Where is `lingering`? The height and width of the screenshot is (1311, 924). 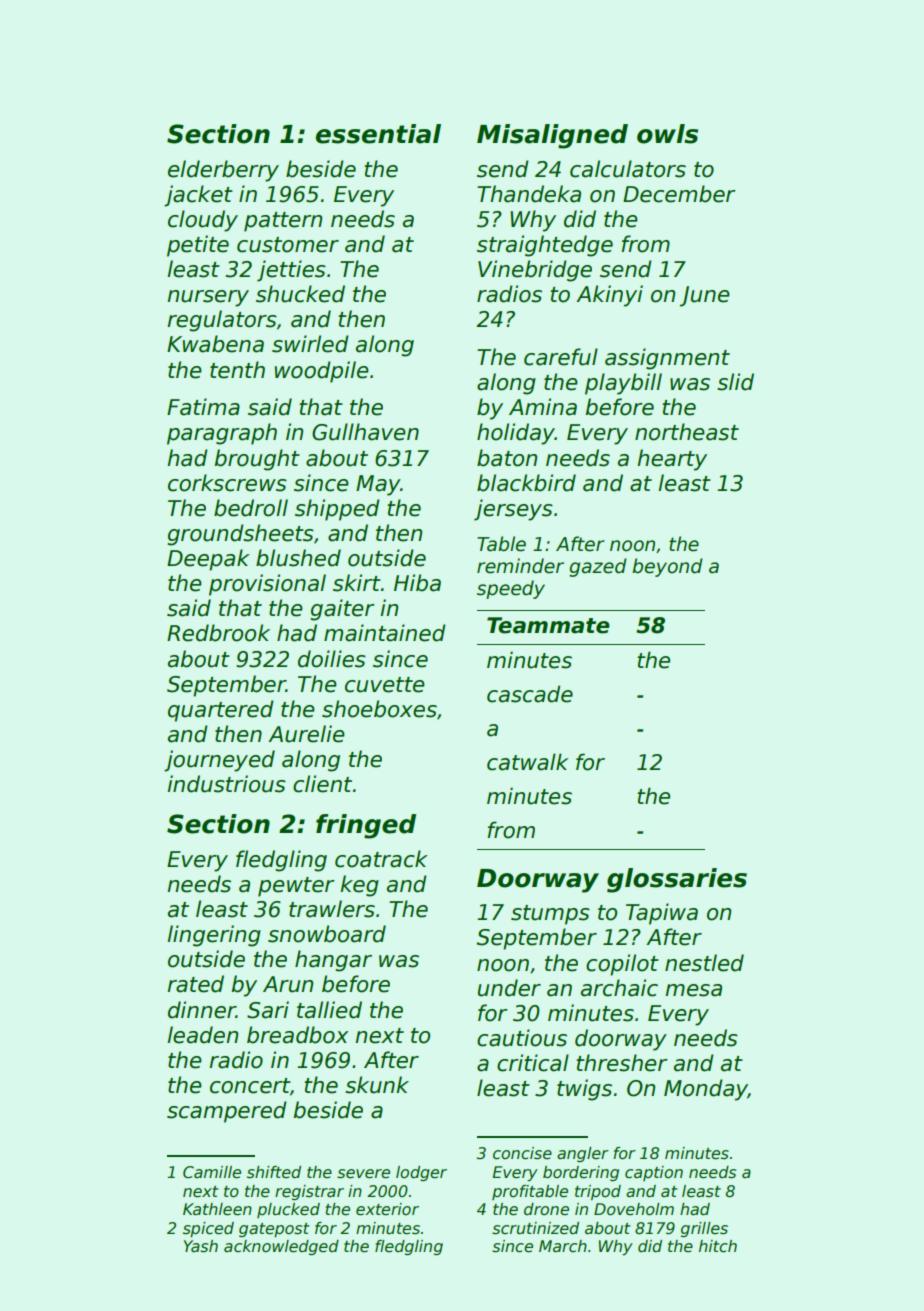
lingering is located at coordinates (214, 936).
